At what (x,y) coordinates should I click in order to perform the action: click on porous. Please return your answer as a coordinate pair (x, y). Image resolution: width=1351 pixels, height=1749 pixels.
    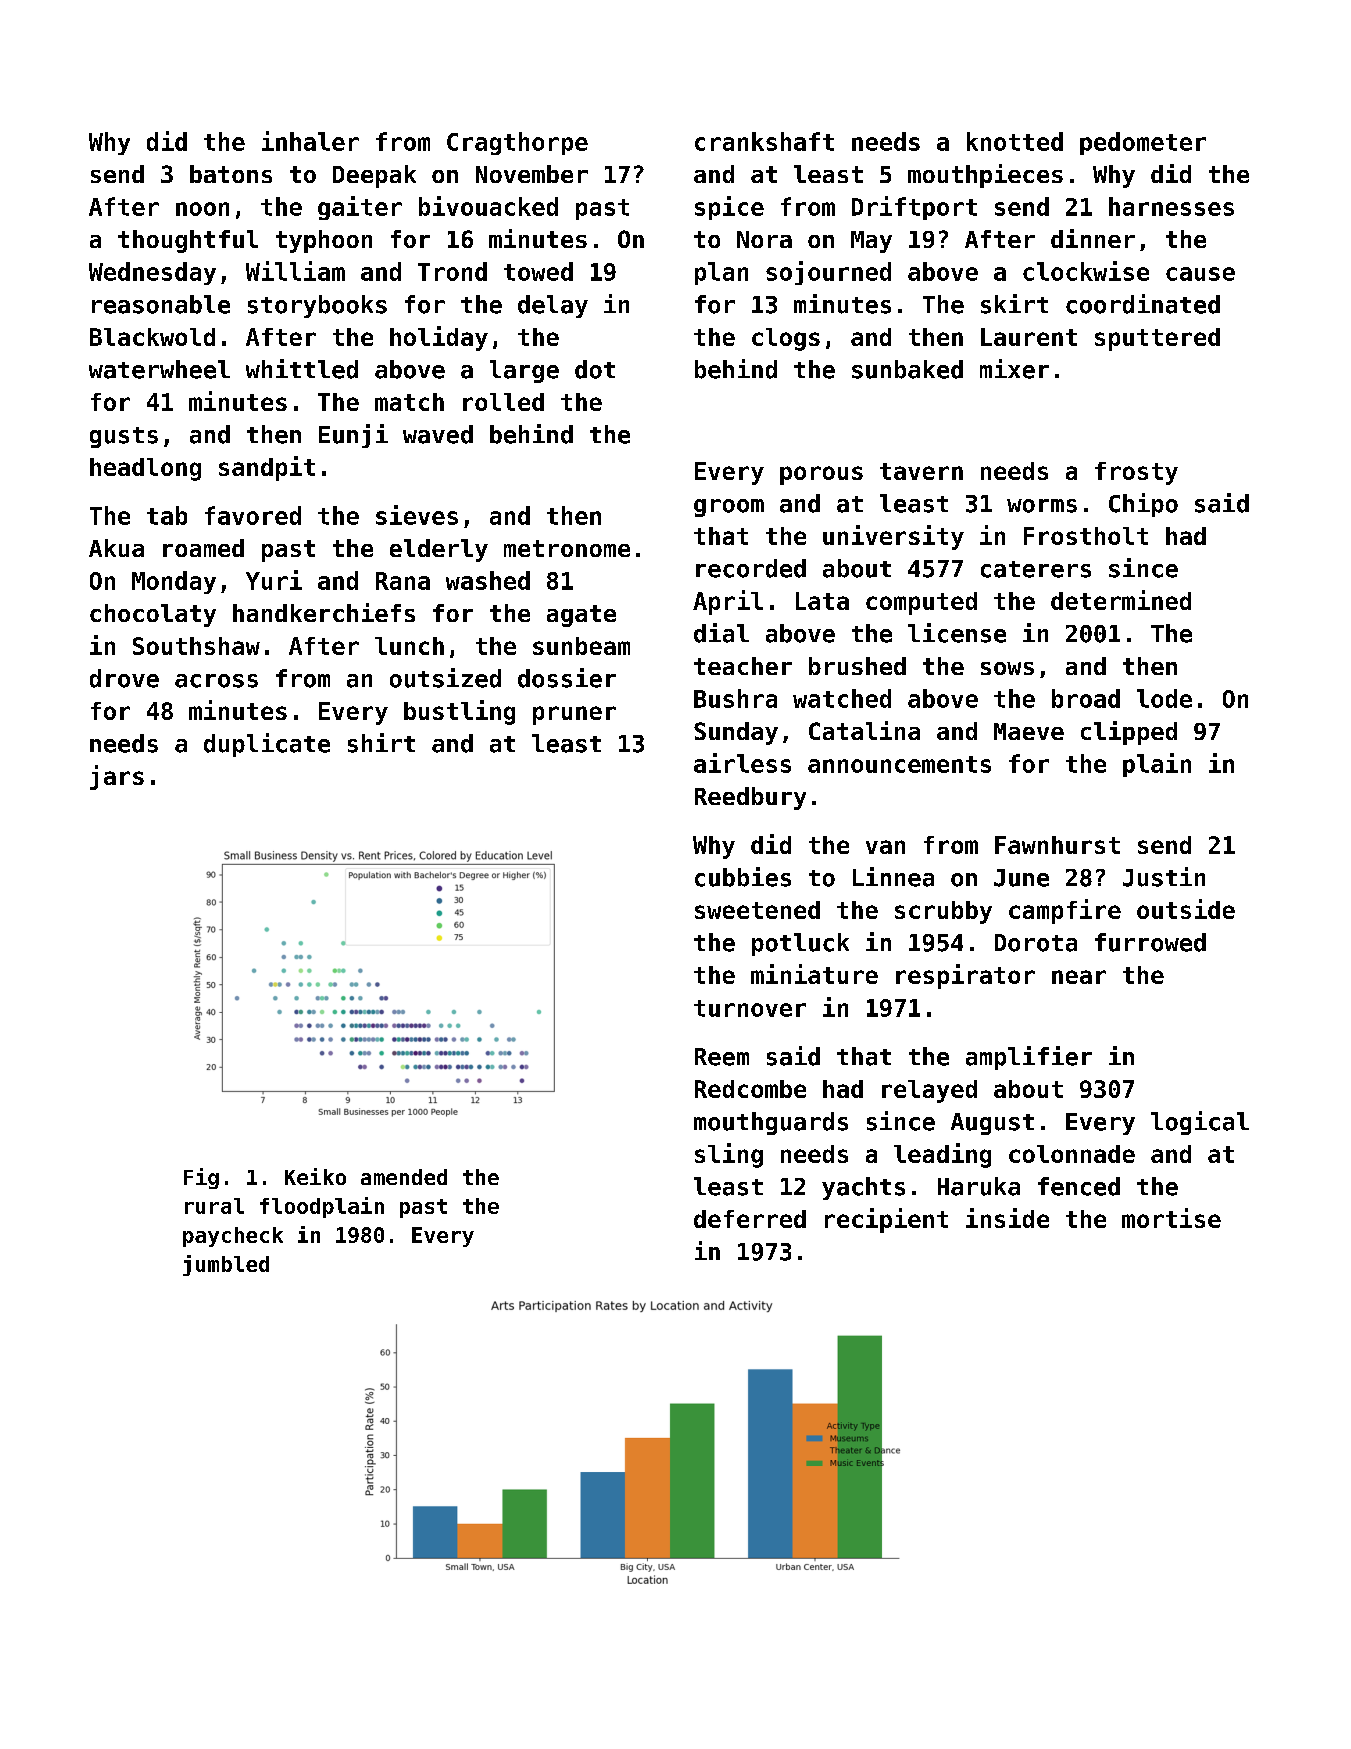
    Looking at the image, I should click on (821, 475).
